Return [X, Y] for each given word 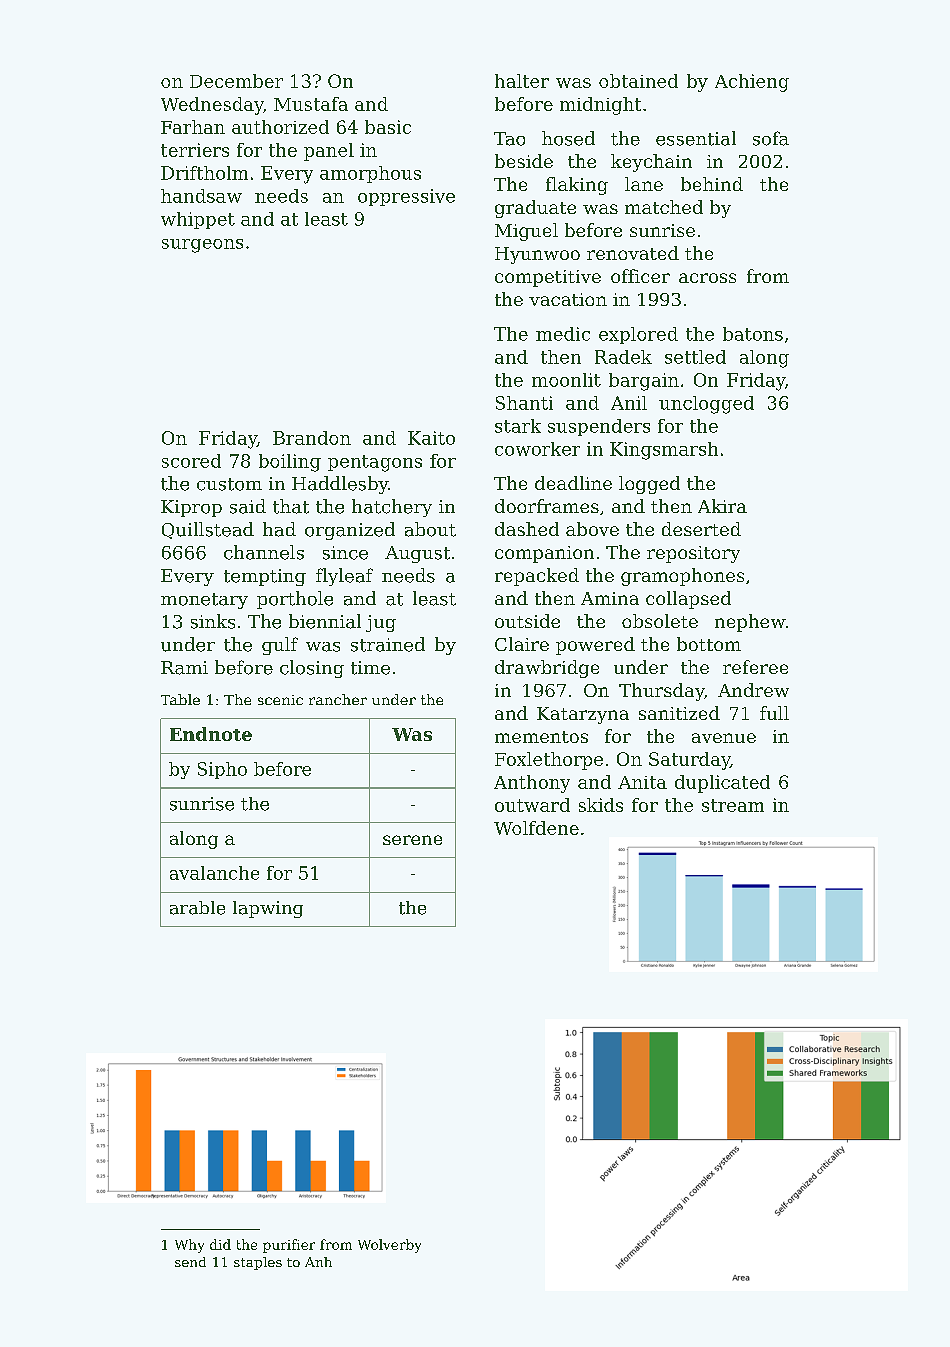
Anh [318, 1262]
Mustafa [311, 104]
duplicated [722, 784]
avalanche [214, 873]
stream [733, 805]
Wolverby [389, 1246]
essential [696, 138]
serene [412, 840]
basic [388, 127]
